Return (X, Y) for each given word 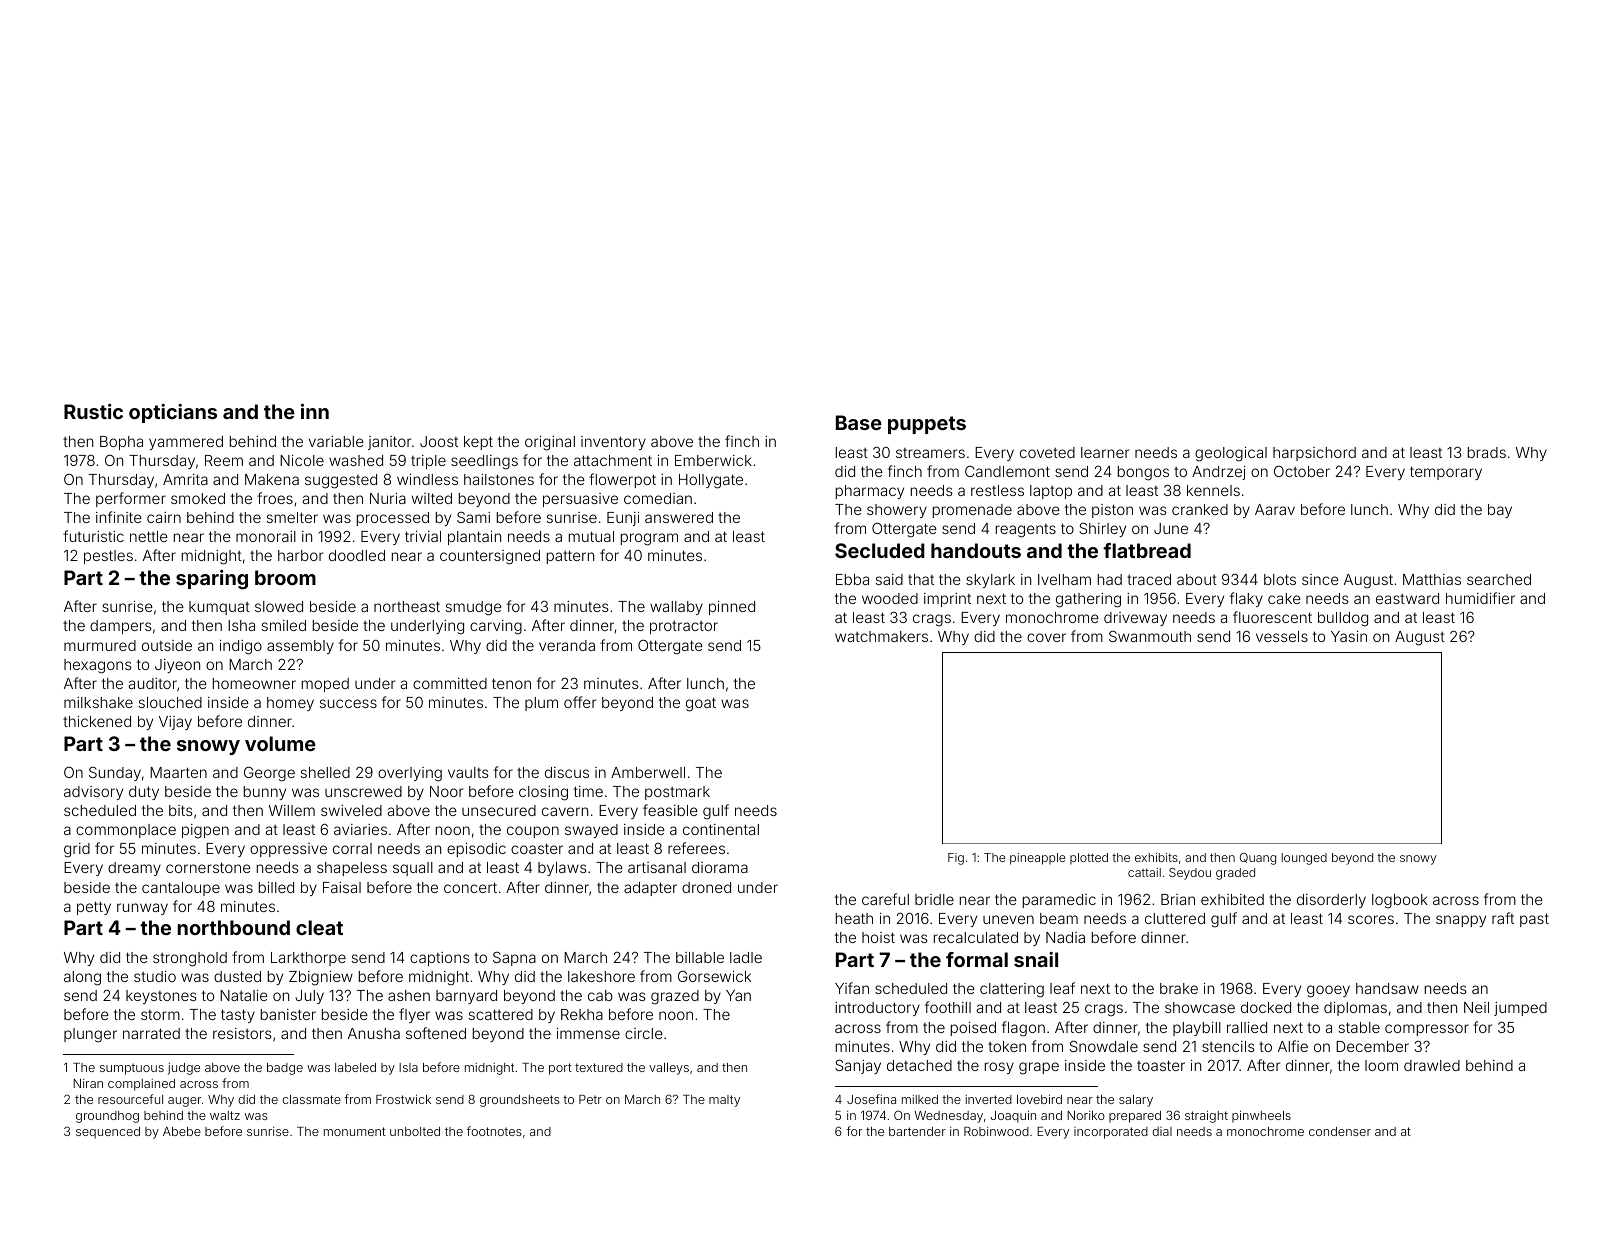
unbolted (415, 1131)
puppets (927, 425)
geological (1231, 454)
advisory (93, 793)
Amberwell (648, 772)
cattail (1144, 872)
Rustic (93, 411)
